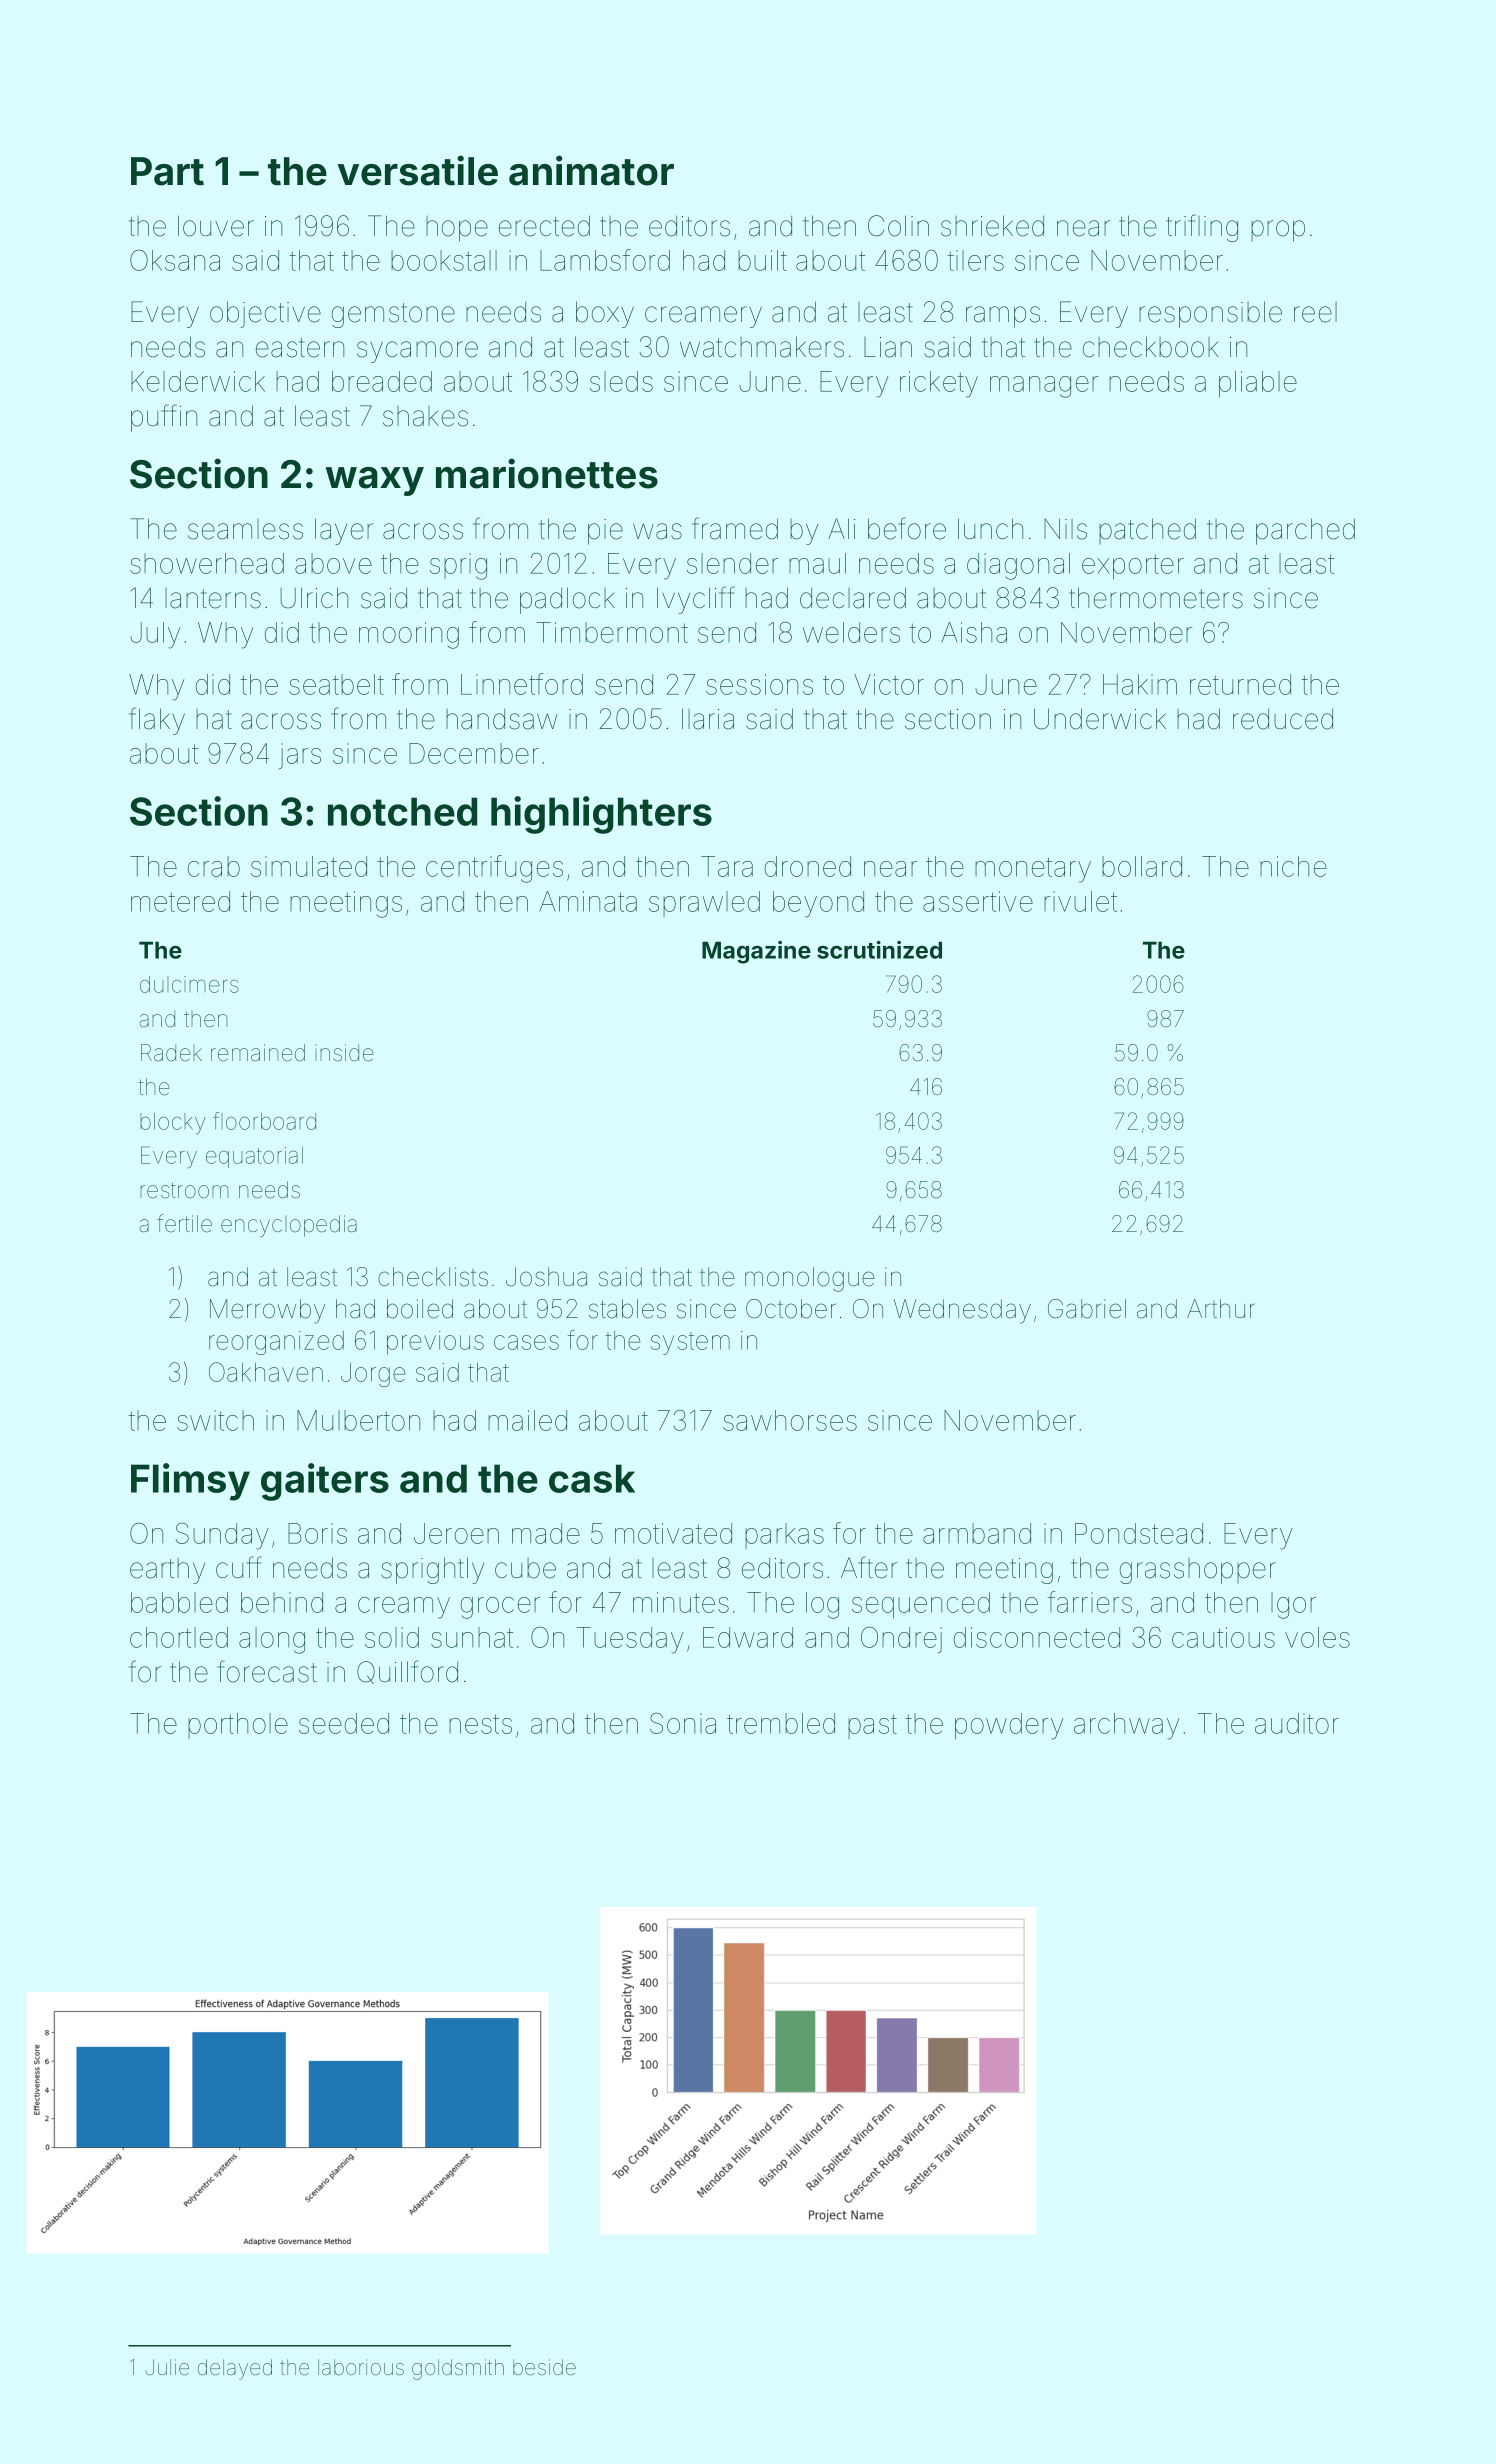 The width and height of the screenshot is (1496, 2464). What do you see at coordinates (1305, 531) in the screenshot?
I see `parched` at bounding box center [1305, 531].
